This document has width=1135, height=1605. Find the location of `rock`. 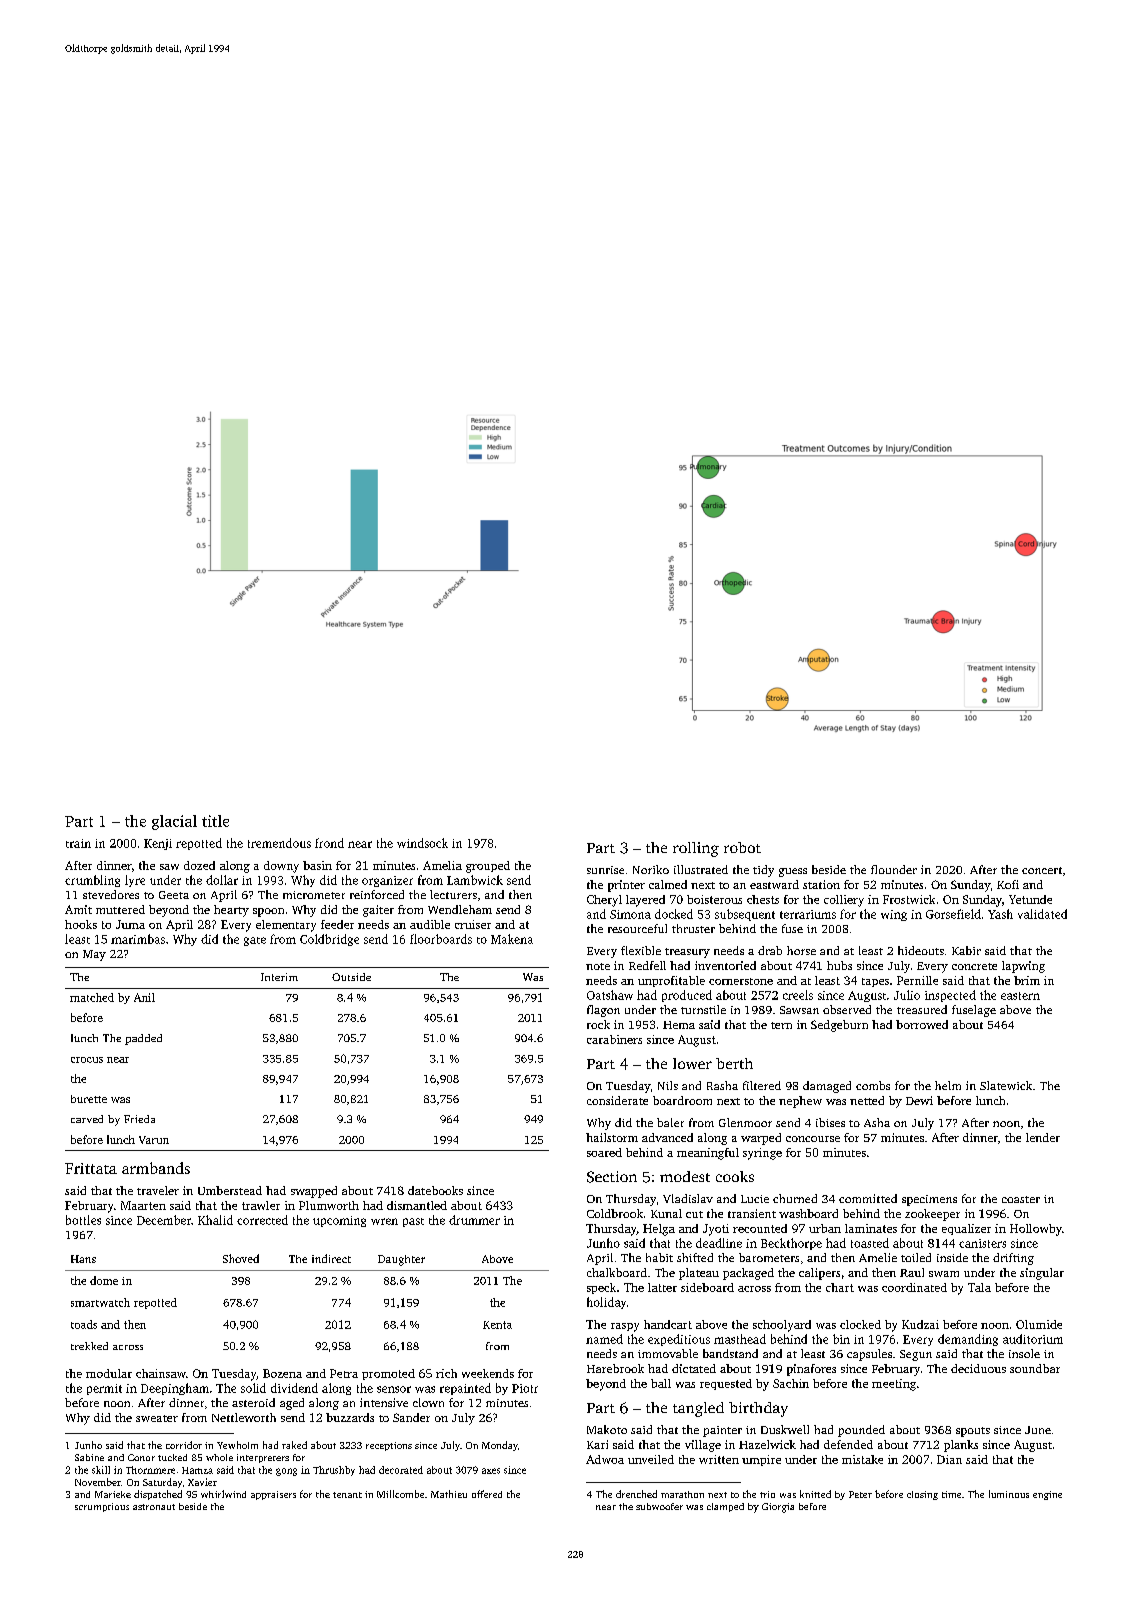

rock is located at coordinates (598, 1024).
